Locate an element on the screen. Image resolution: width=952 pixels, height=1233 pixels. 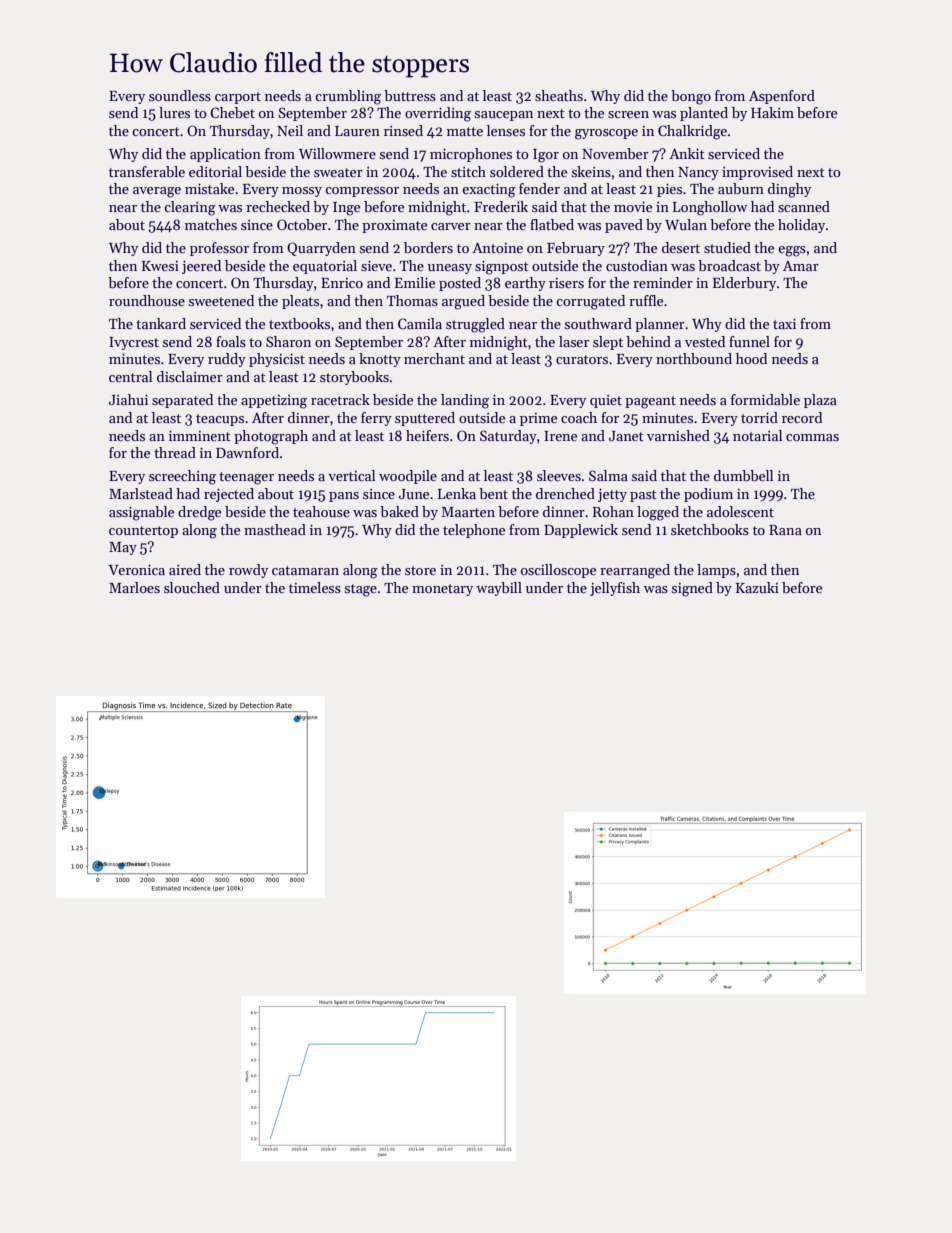
studied is located at coordinates (727, 247).
